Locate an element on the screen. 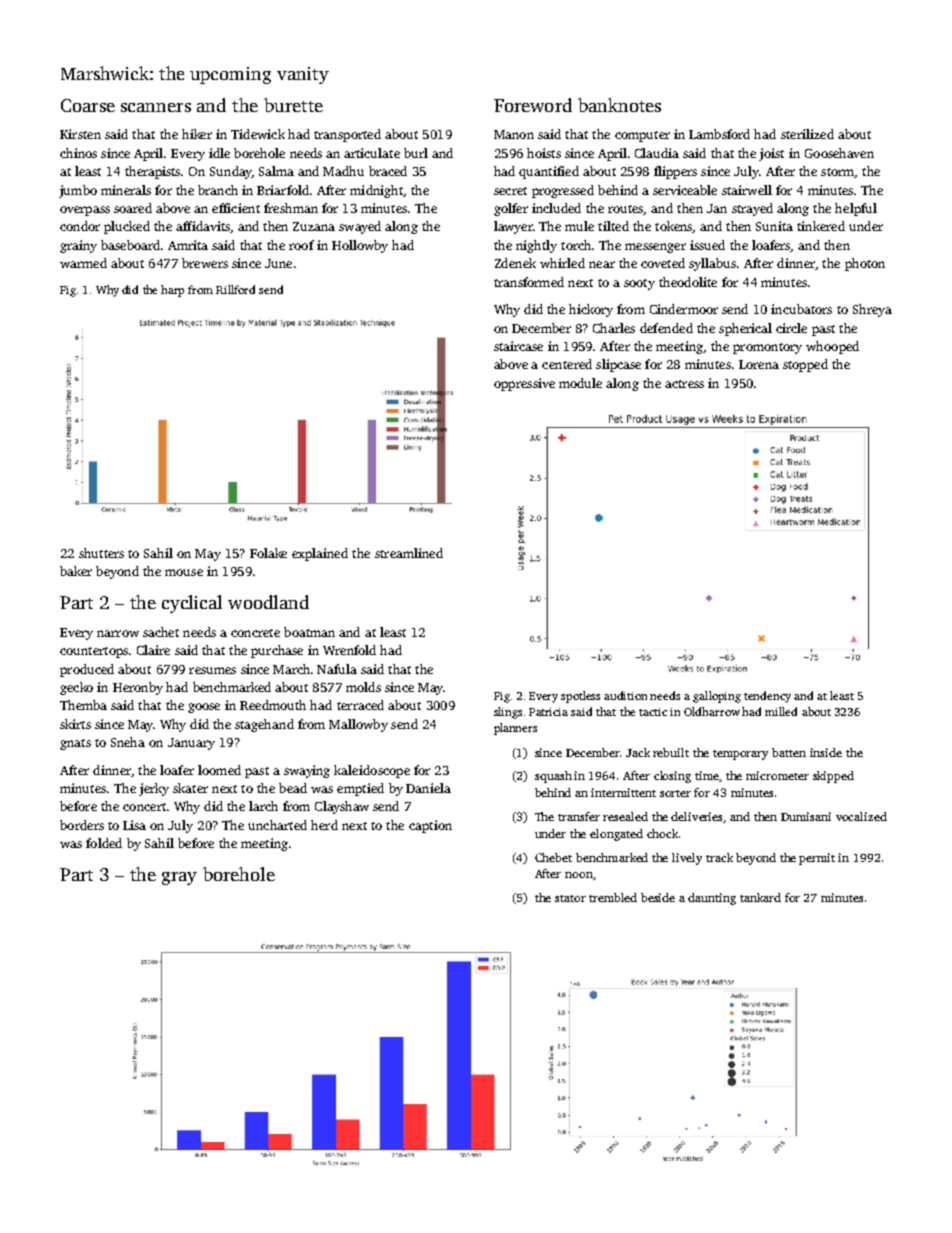 This screenshot has width=952, height=1233. streamlined is located at coordinates (409, 553).
